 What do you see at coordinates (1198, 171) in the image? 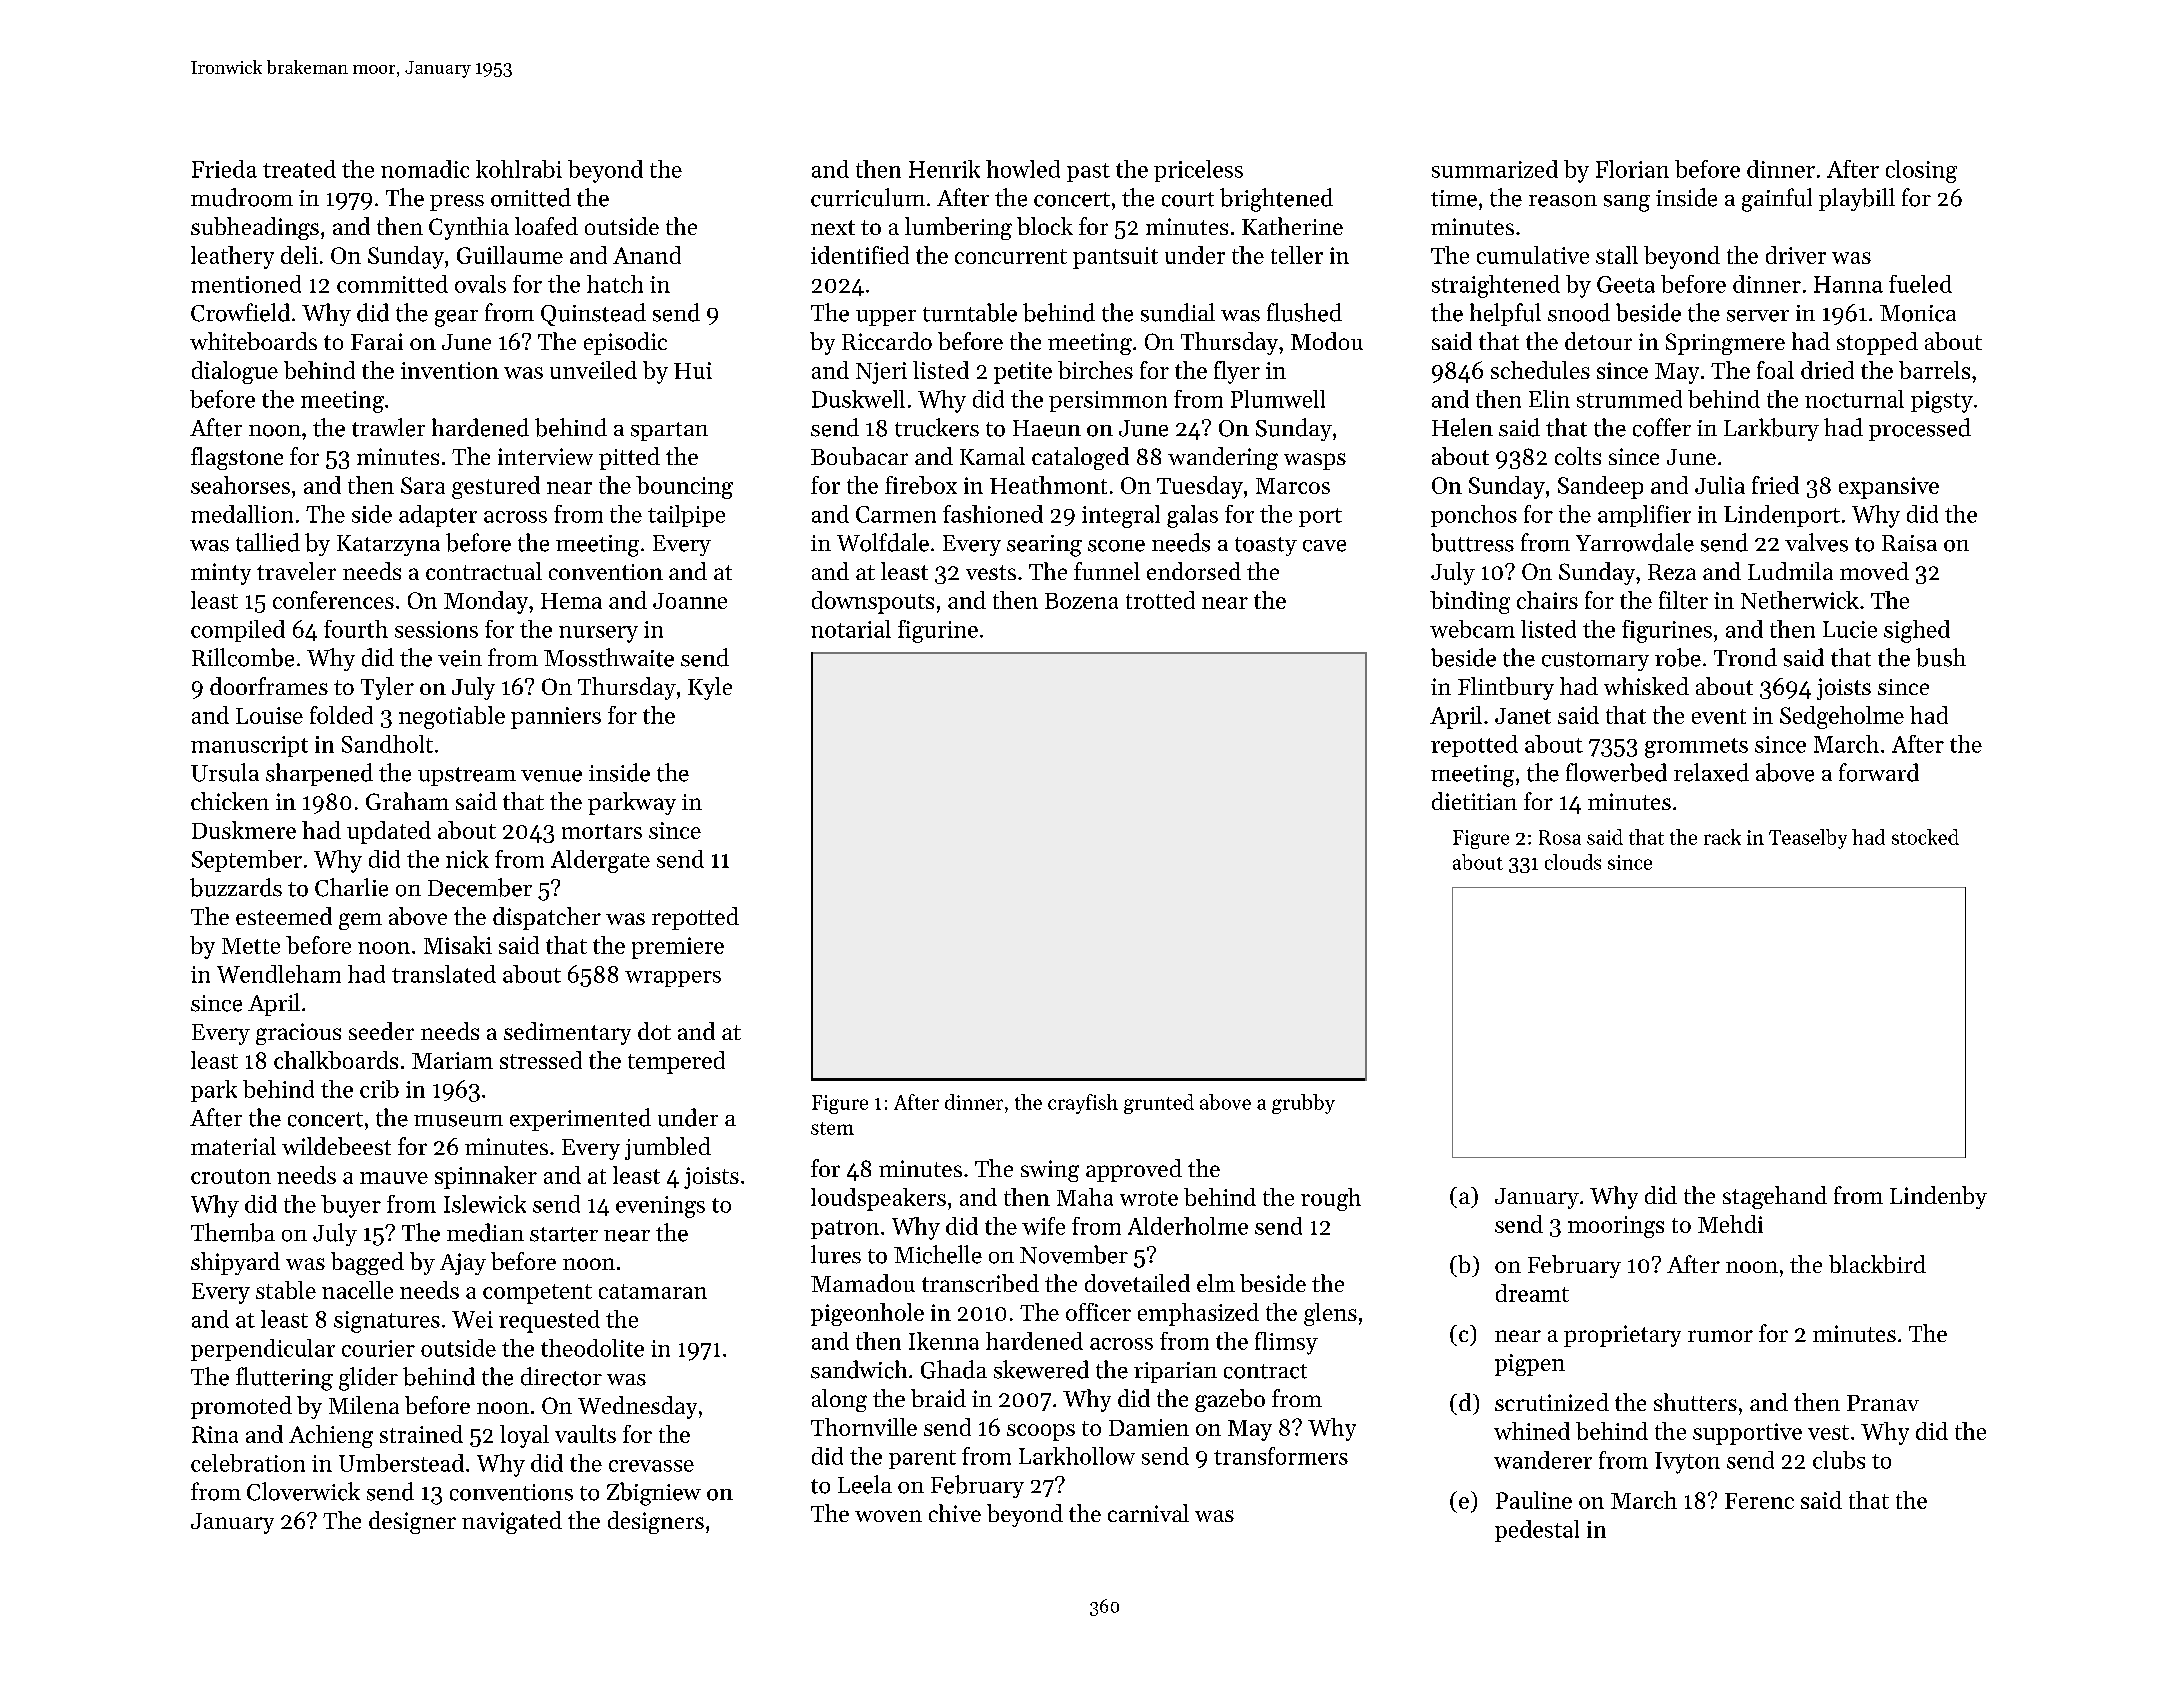
I see `priceless` at bounding box center [1198, 171].
